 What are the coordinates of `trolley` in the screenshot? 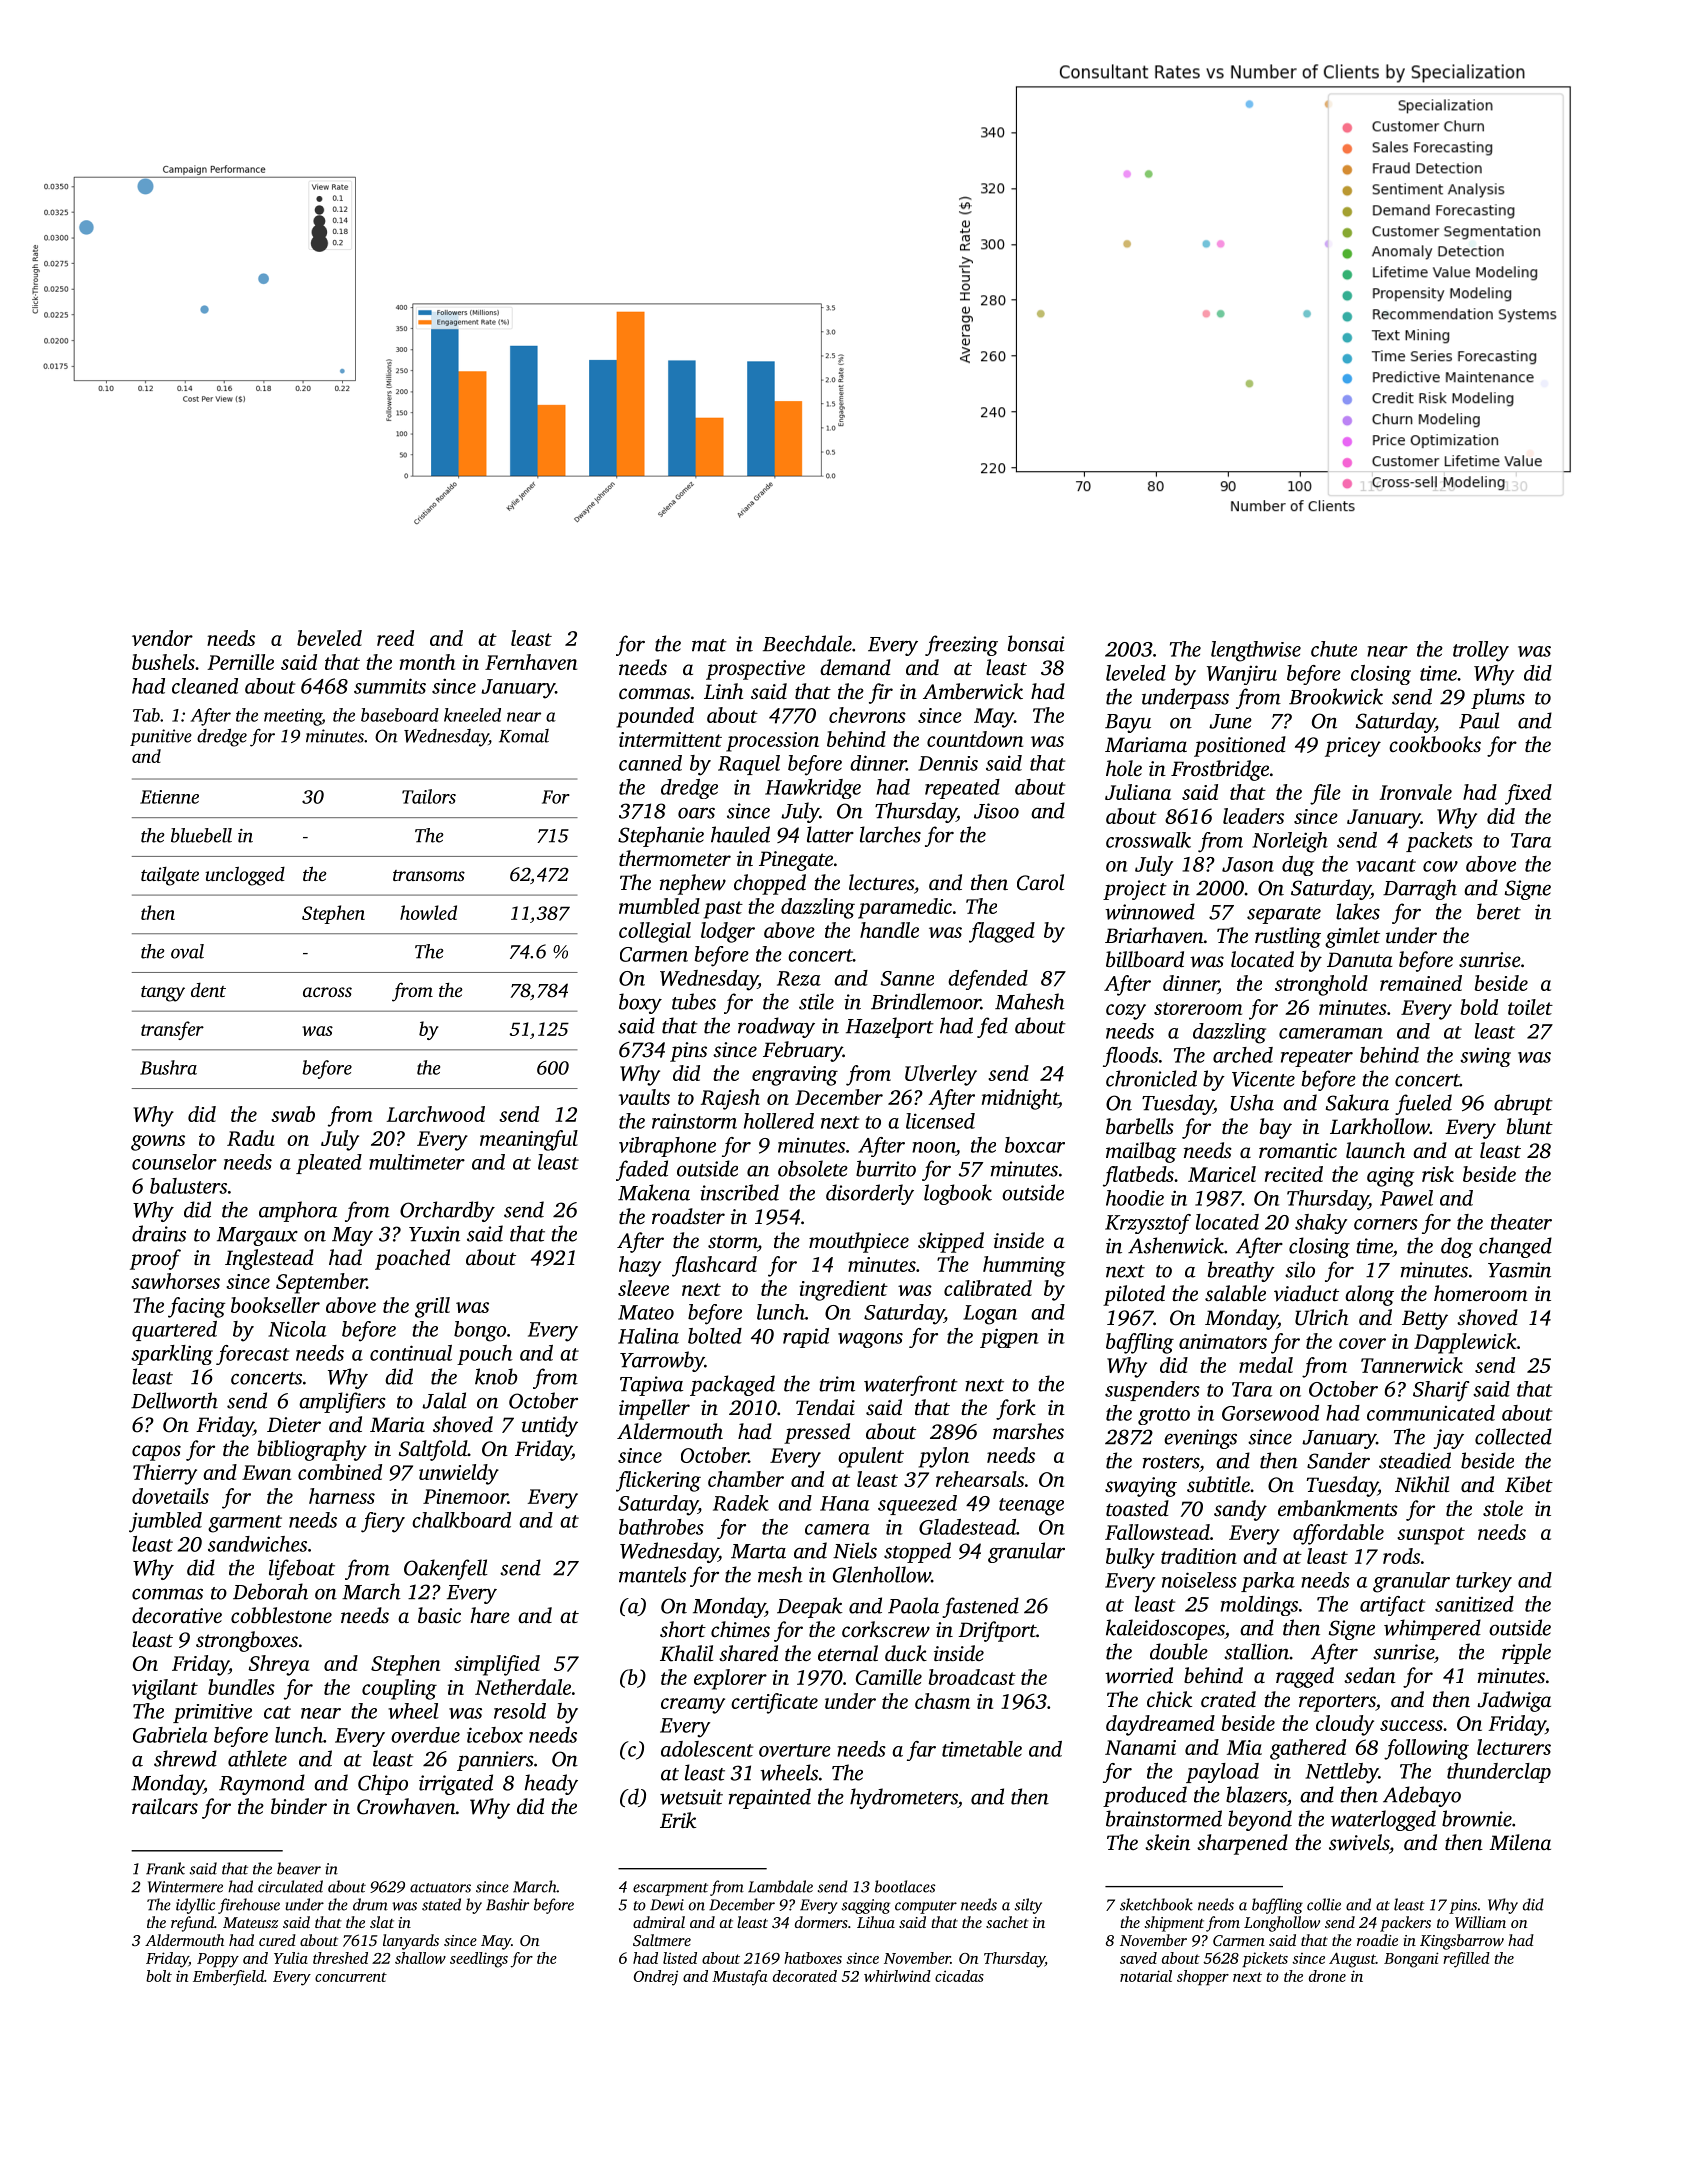 It's located at (1481, 651).
